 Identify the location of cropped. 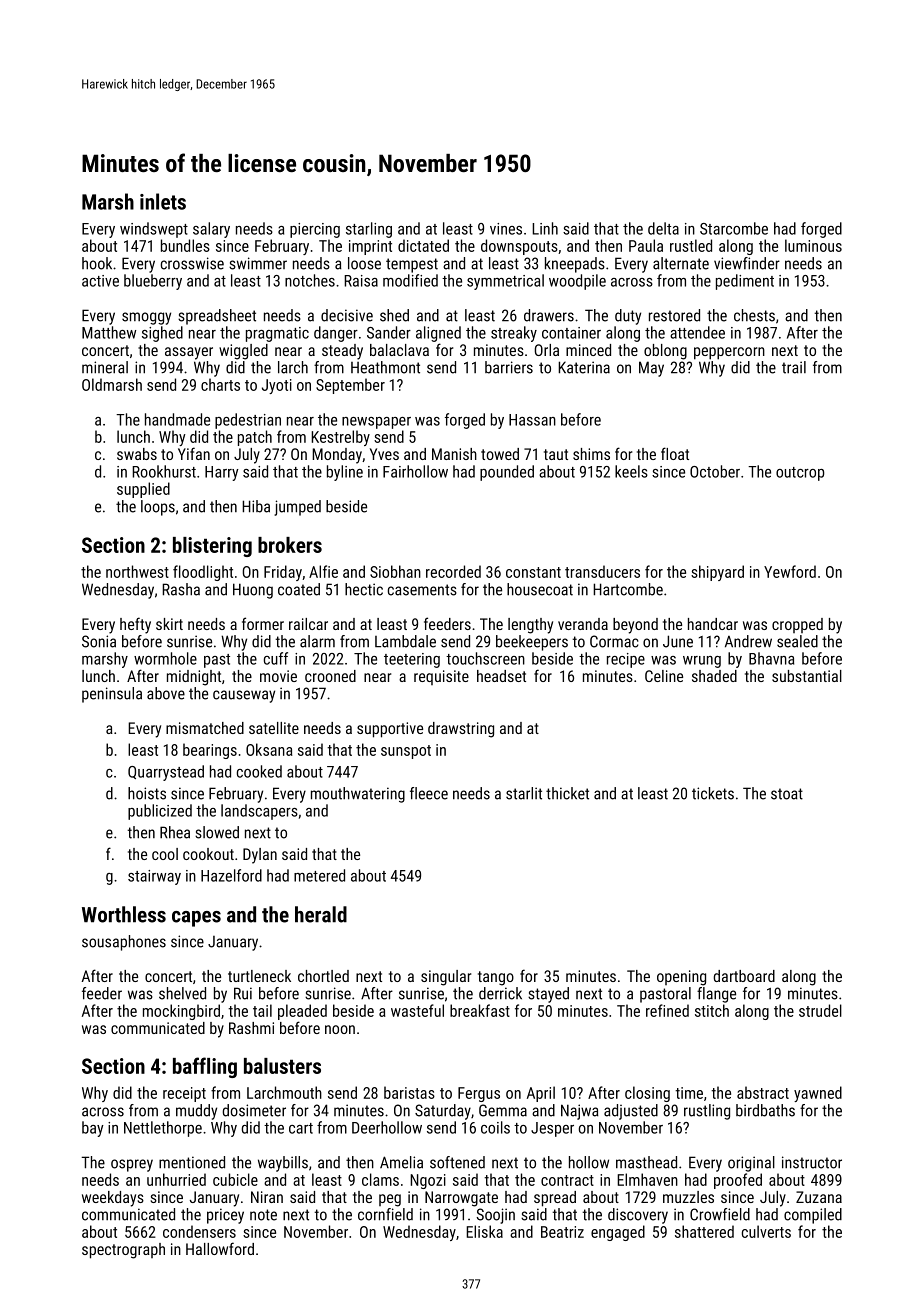
(797, 625).
